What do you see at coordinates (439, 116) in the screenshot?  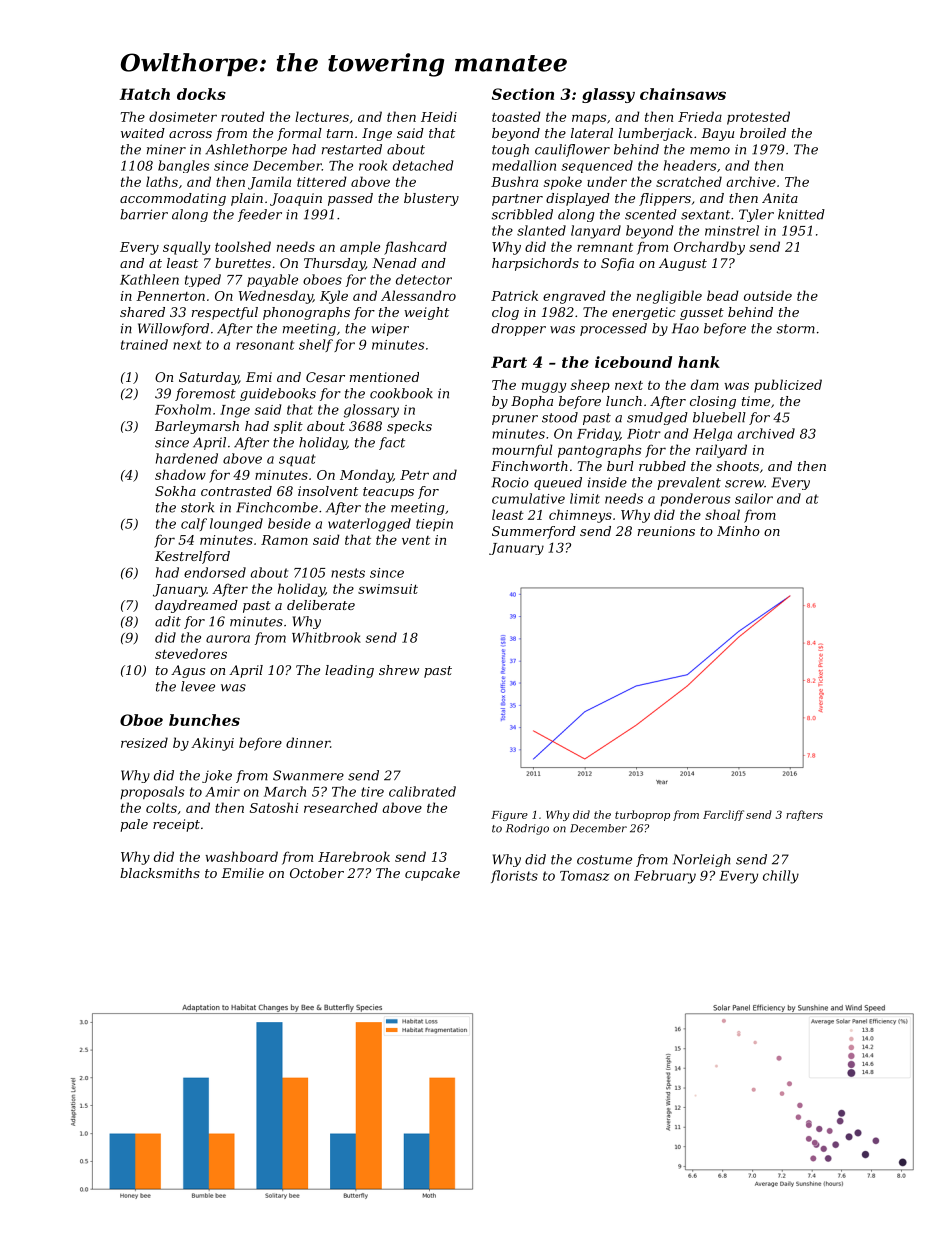 I see `Heidi` at bounding box center [439, 116].
